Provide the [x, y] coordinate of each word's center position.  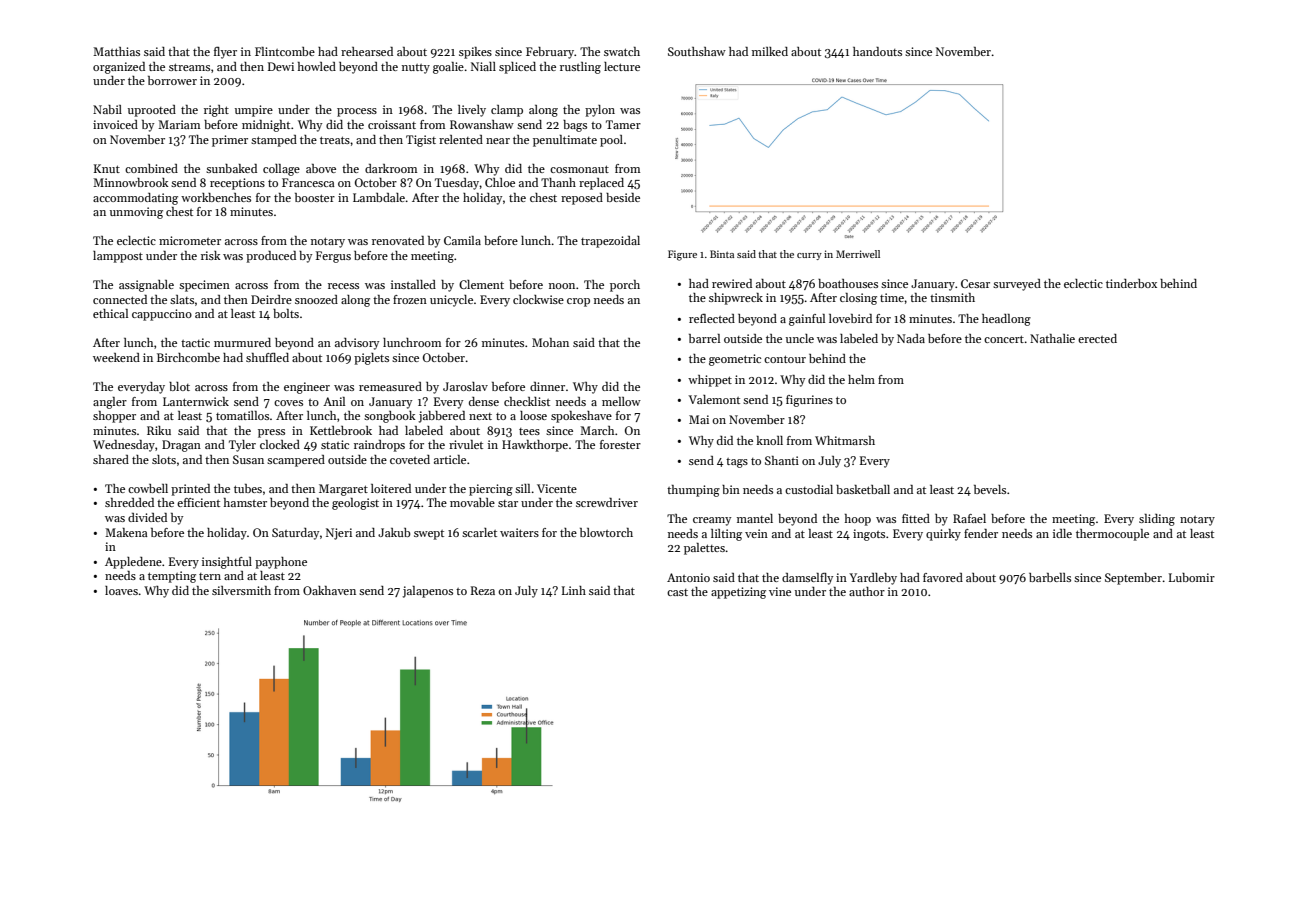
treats [335, 140]
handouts [877, 51]
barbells [1050, 577]
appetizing [738, 593]
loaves [121, 590]
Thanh [558, 182]
